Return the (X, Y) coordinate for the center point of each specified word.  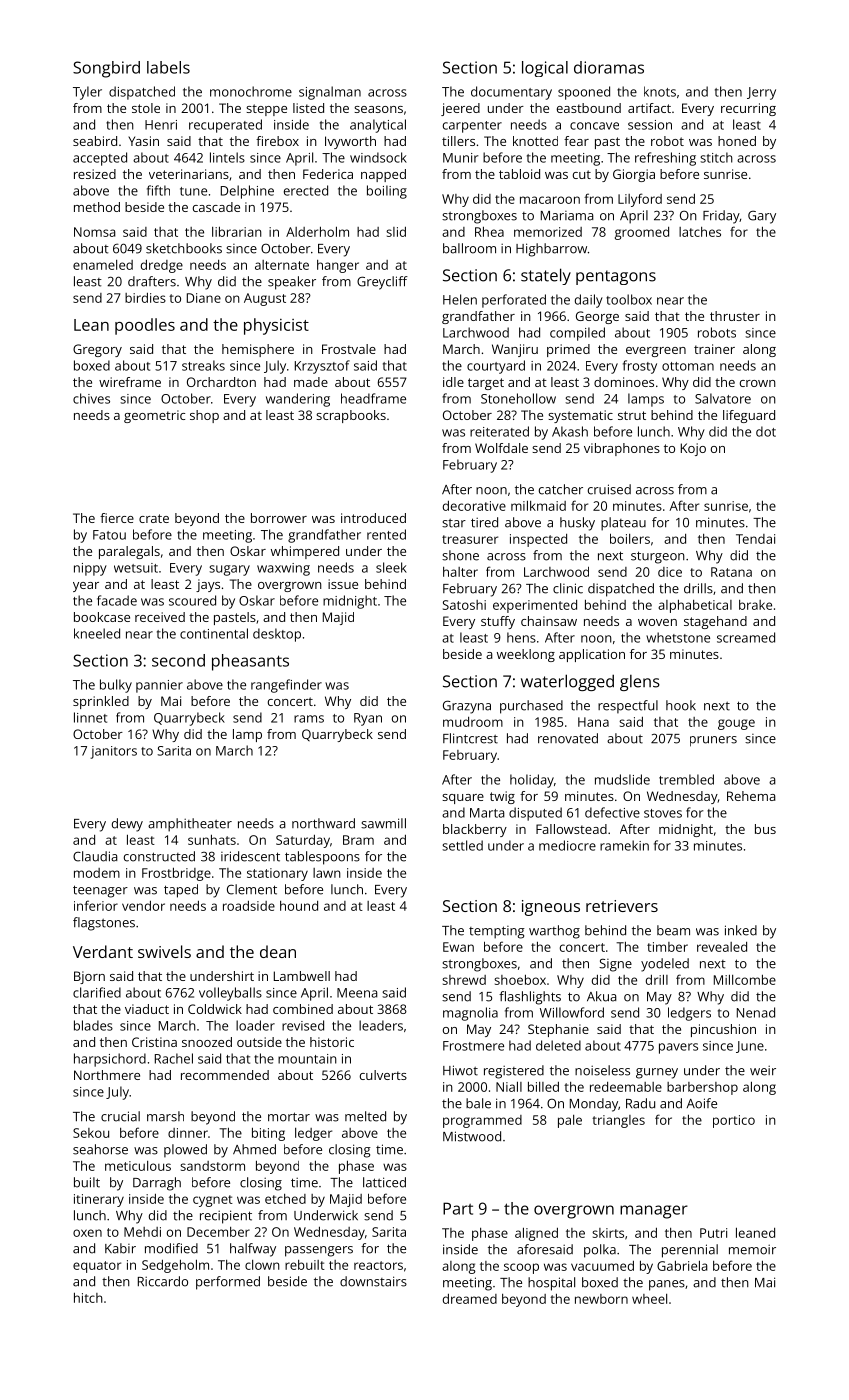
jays (208, 585)
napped (383, 175)
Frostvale (349, 349)
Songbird (106, 69)
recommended (225, 1075)
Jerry (761, 93)
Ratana (731, 572)
